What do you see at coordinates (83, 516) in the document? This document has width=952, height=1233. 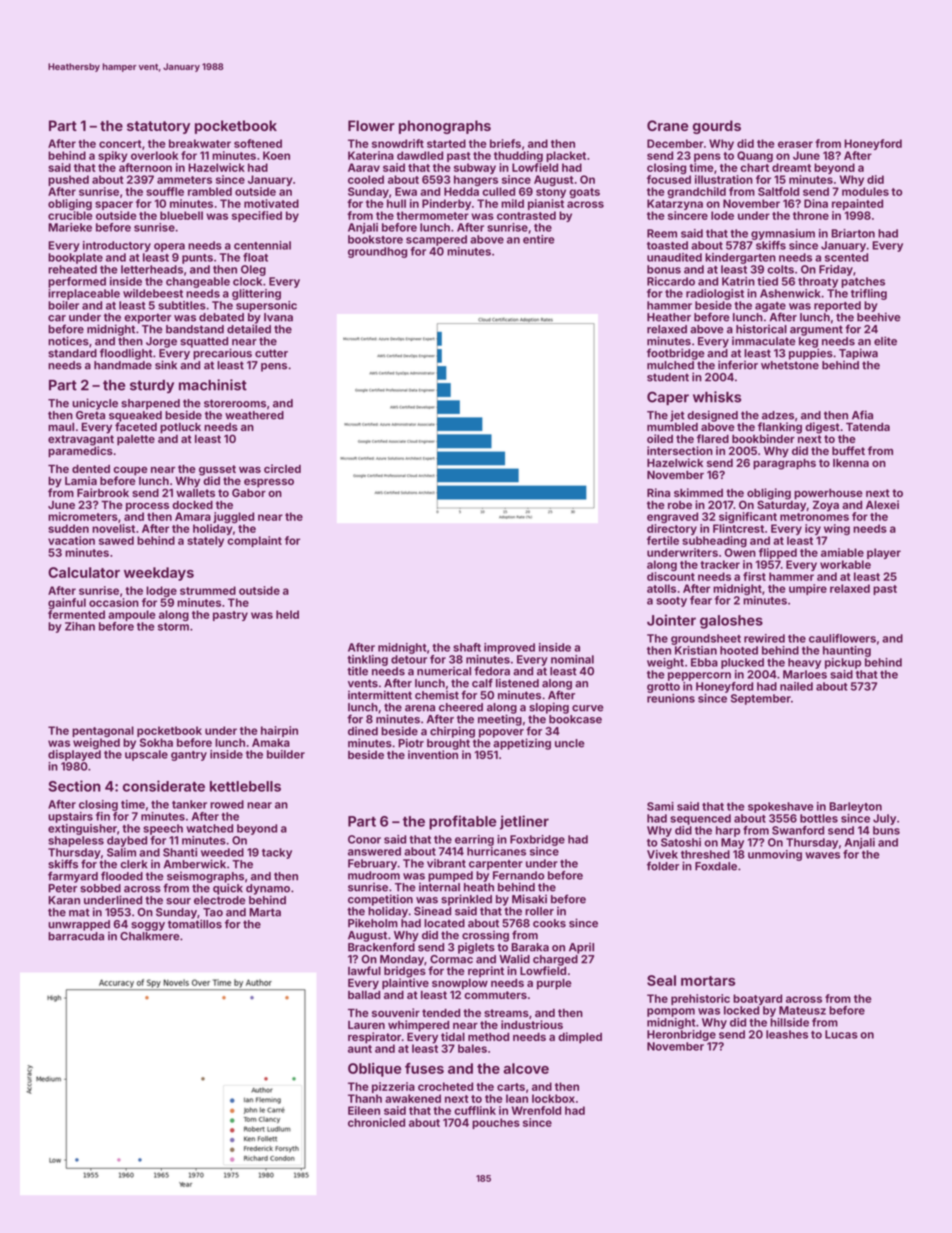 I see `micrometers` at bounding box center [83, 516].
